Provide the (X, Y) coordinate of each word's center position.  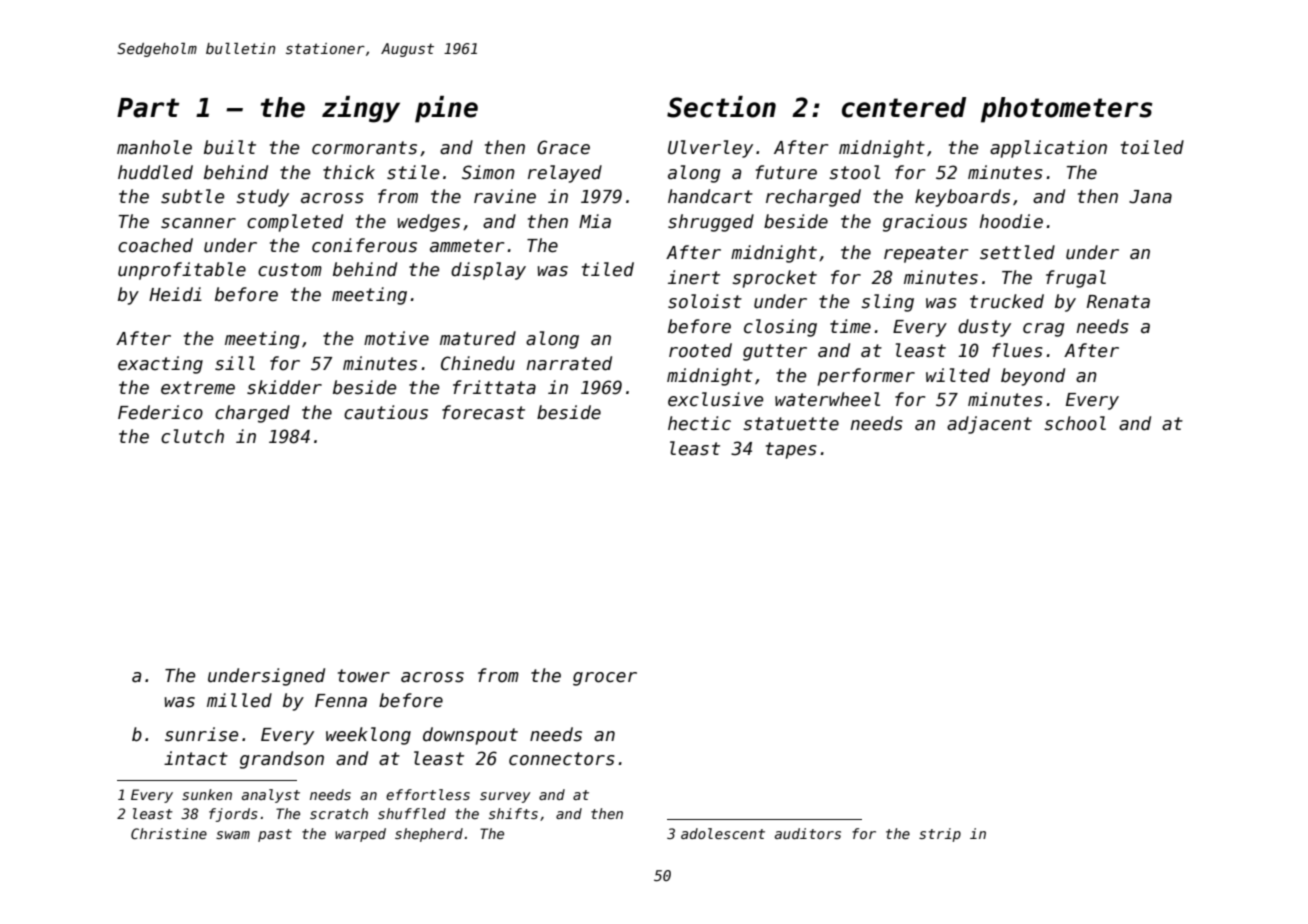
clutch (192, 436)
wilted (958, 375)
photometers (1067, 110)
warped (360, 835)
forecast (483, 412)
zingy (361, 109)
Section (721, 107)
